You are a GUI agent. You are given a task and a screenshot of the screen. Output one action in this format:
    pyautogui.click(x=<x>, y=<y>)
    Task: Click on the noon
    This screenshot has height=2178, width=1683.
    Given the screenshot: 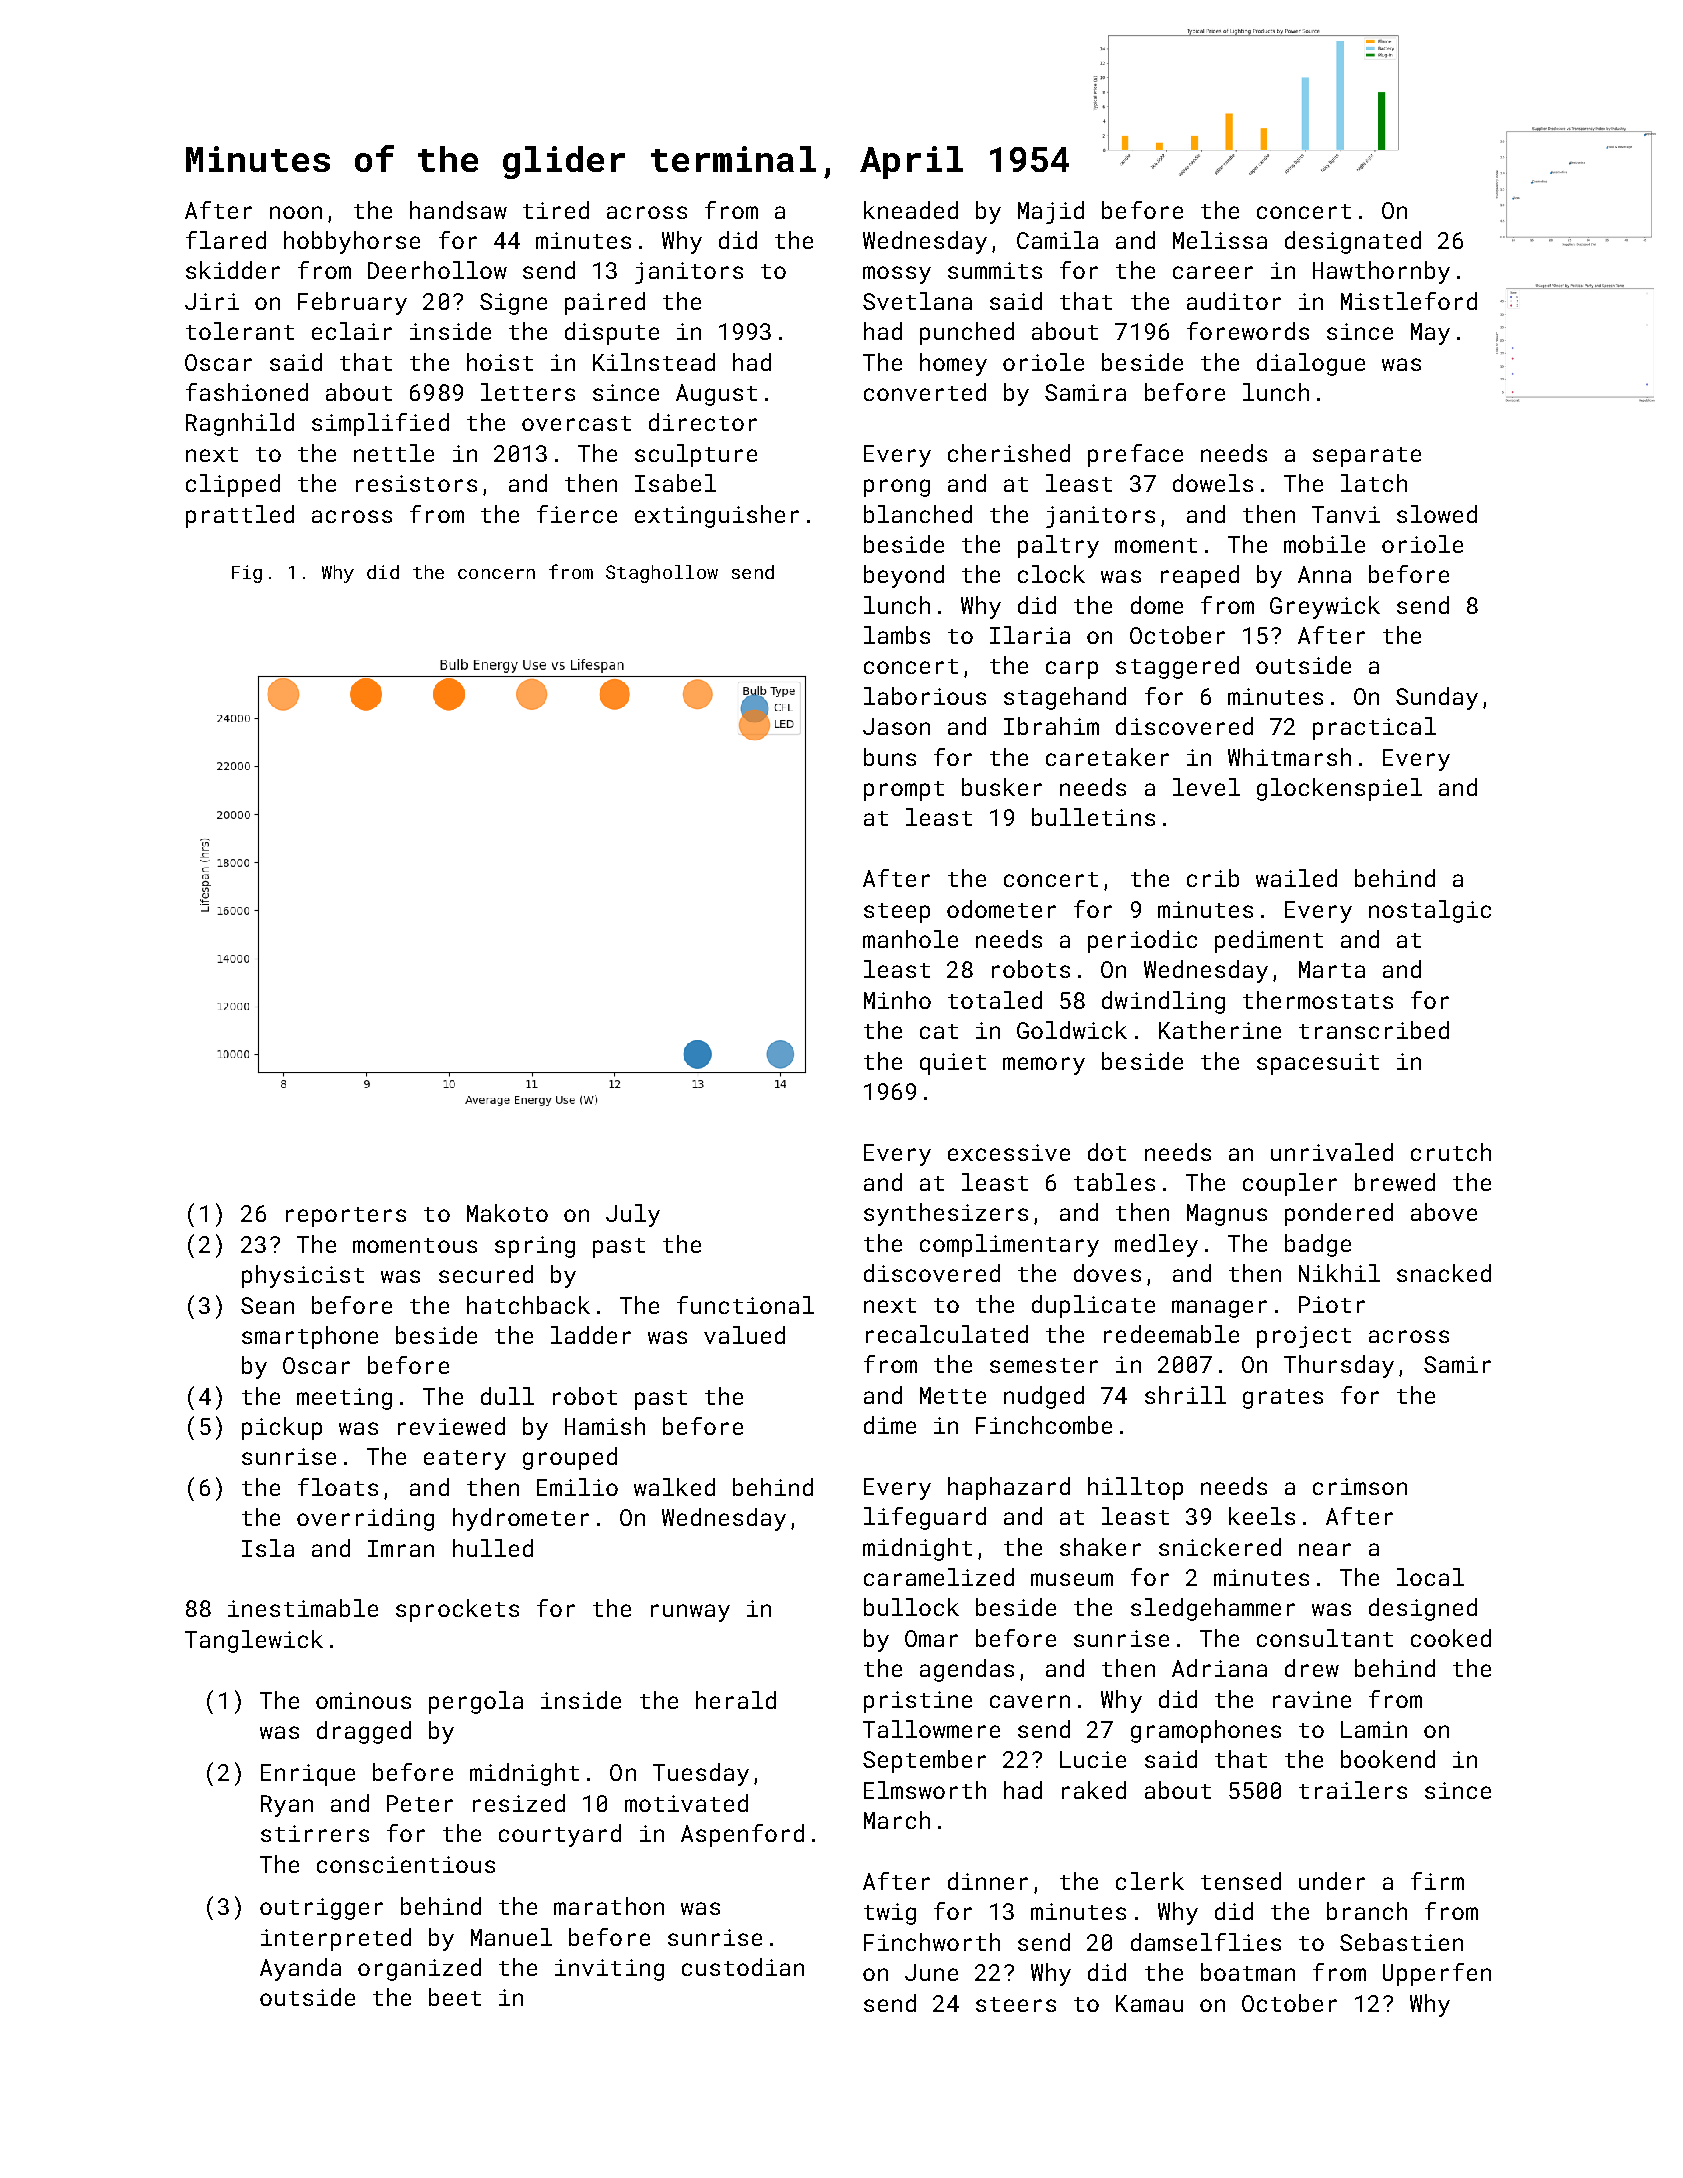 What is the action you would take?
    pyautogui.click(x=296, y=212)
